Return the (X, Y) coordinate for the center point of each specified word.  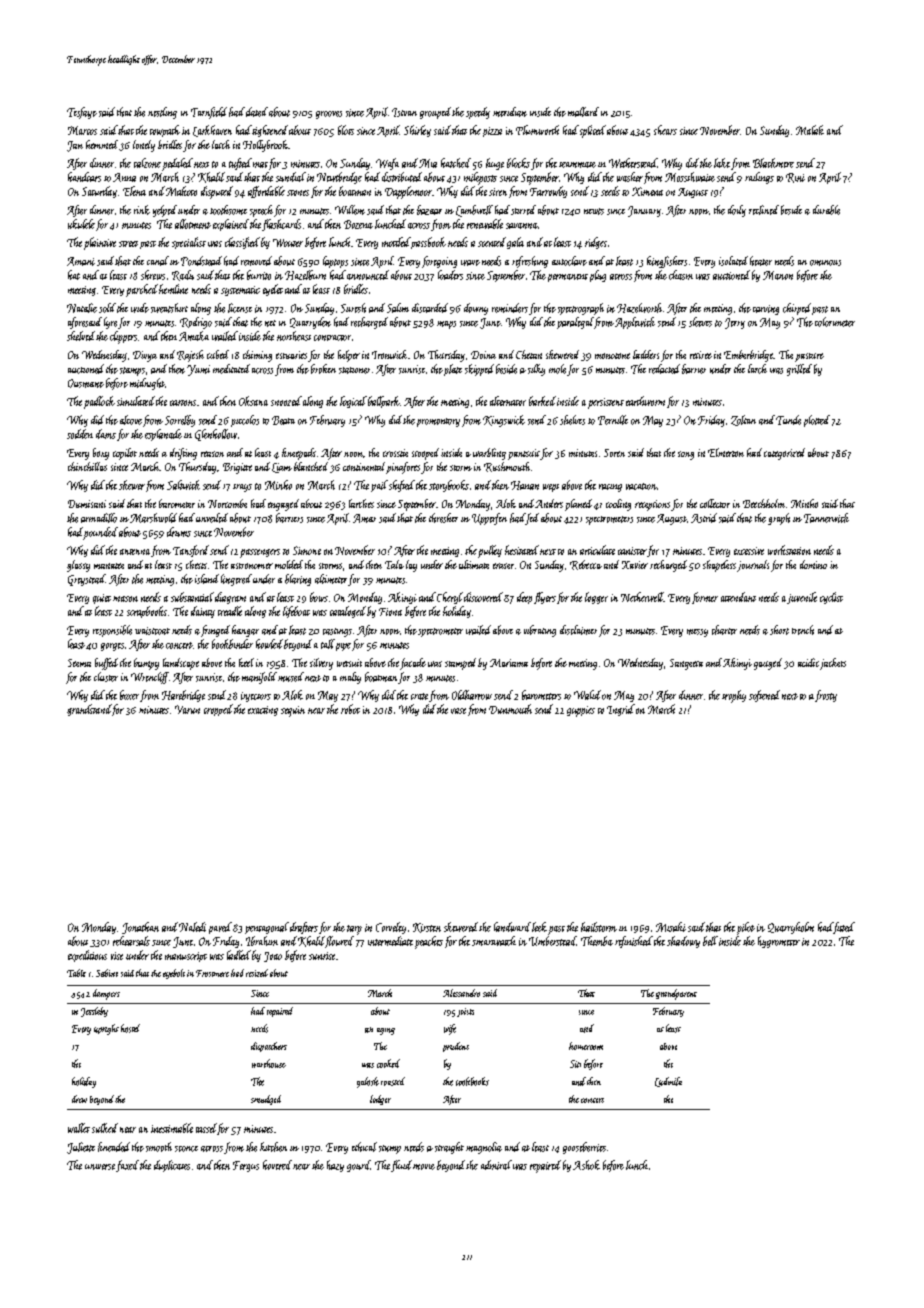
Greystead (86, 580)
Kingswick (504, 421)
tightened (270, 131)
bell (710, 941)
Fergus (246, 1166)
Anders (549, 503)
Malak (810, 130)
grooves (329, 115)
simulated (136, 401)
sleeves (700, 322)
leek (539, 927)
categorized (784, 454)
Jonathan (140, 928)
